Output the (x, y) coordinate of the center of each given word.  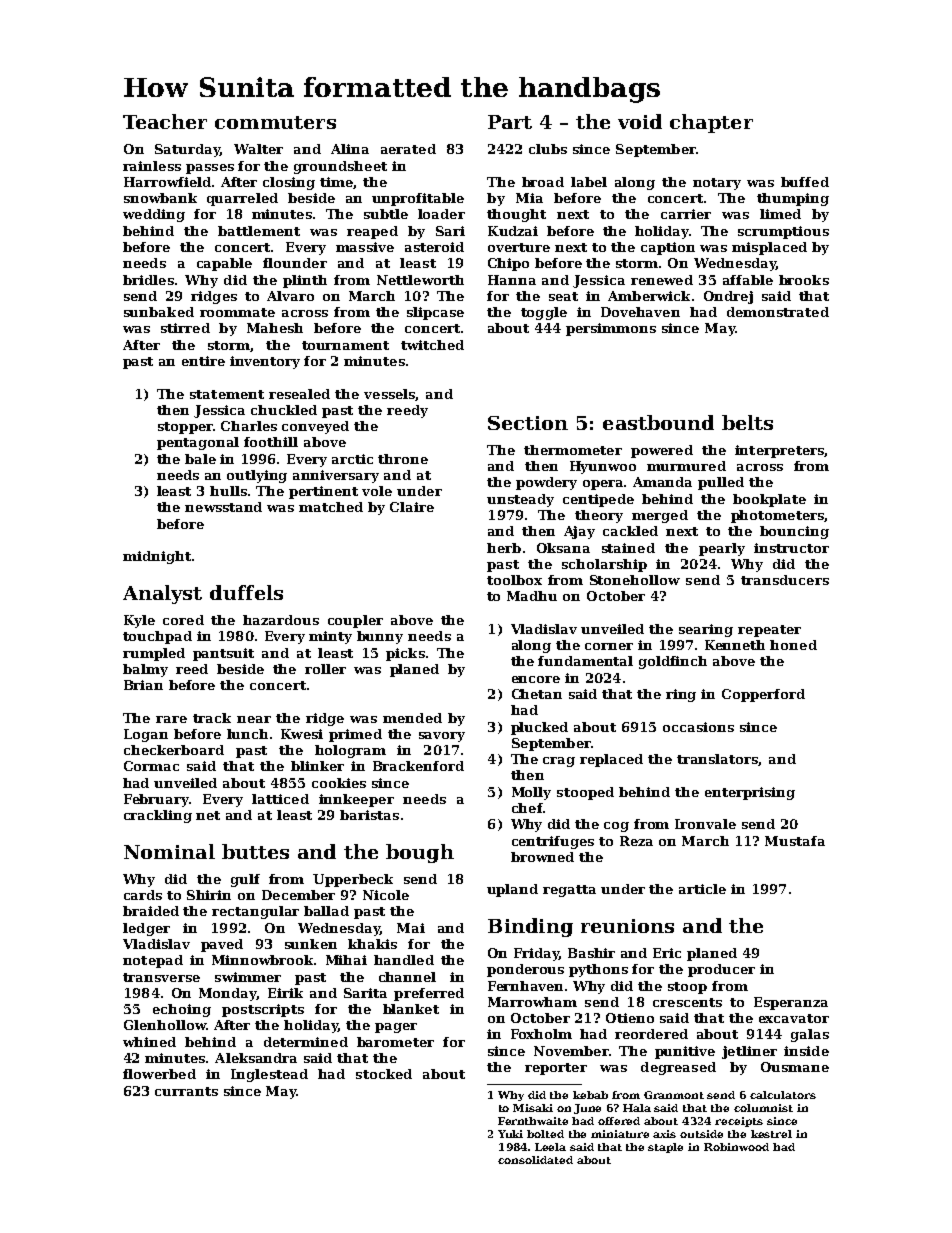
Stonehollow (635, 580)
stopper (185, 428)
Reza (636, 841)
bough (420, 853)
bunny (380, 637)
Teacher (165, 121)
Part (510, 122)
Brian (143, 685)
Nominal (169, 851)
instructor (791, 548)
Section (528, 423)
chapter (711, 123)
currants (186, 1091)
